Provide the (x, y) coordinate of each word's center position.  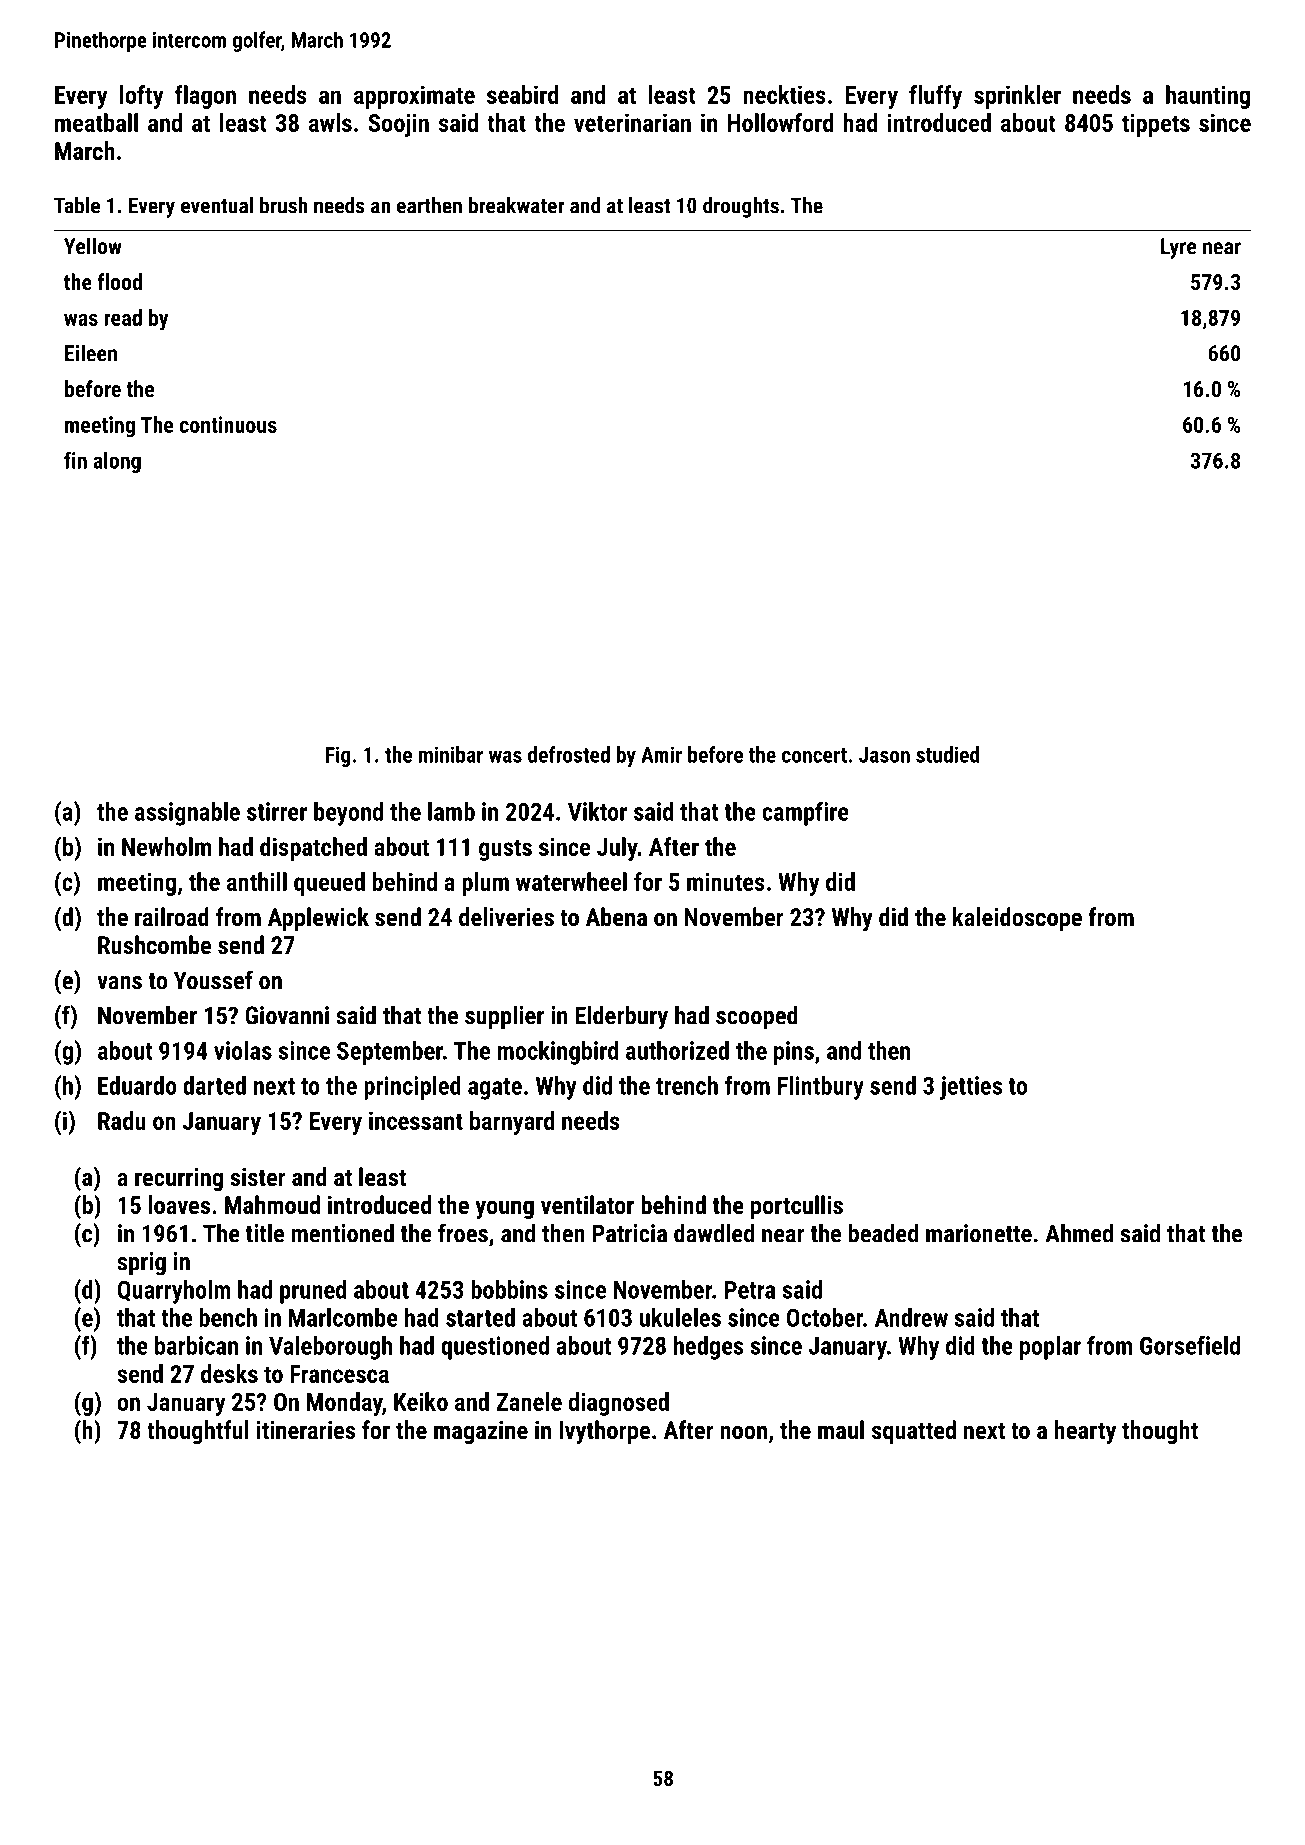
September (390, 1053)
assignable (187, 814)
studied (947, 754)
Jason (884, 755)
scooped (757, 1017)
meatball (96, 122)
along (117, 462)
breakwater (517, 205)
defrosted (569, 754)
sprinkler (1017, 97)
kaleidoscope (1017, 919)
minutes (726, 881)
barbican (196, 1345)
